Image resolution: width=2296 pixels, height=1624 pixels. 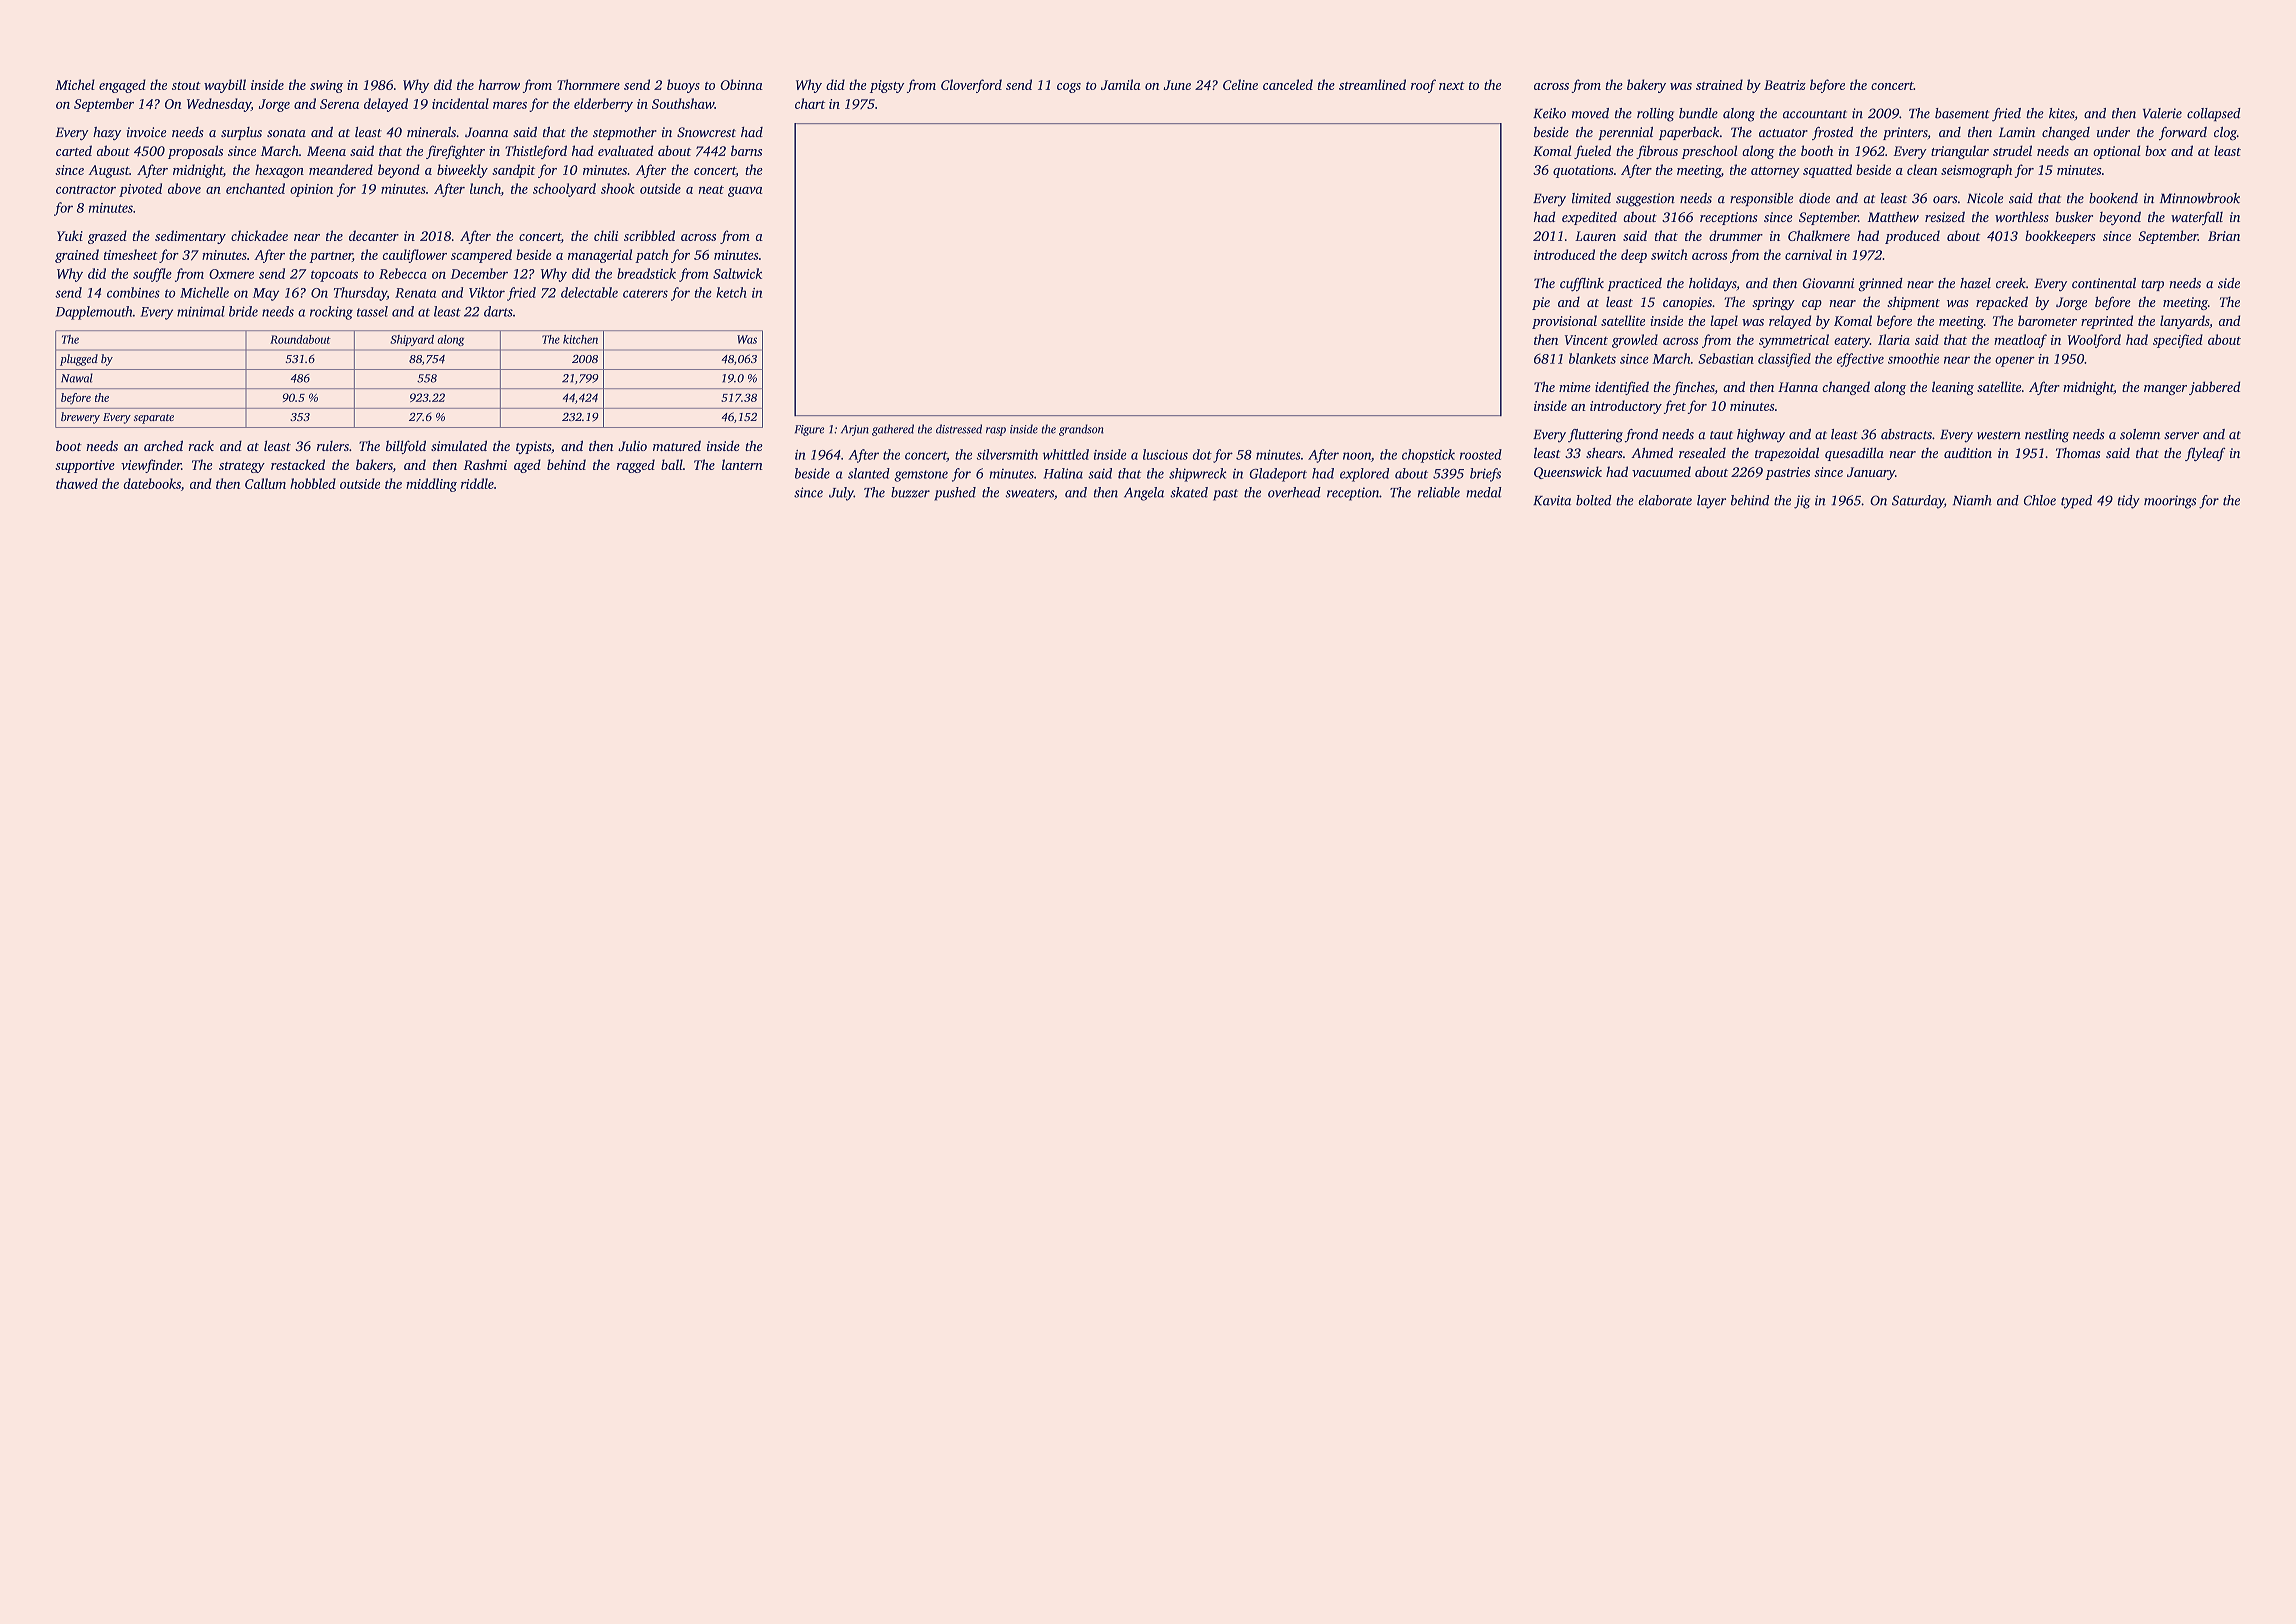 I want to click on cogs, so click(x=1069, y=88).
